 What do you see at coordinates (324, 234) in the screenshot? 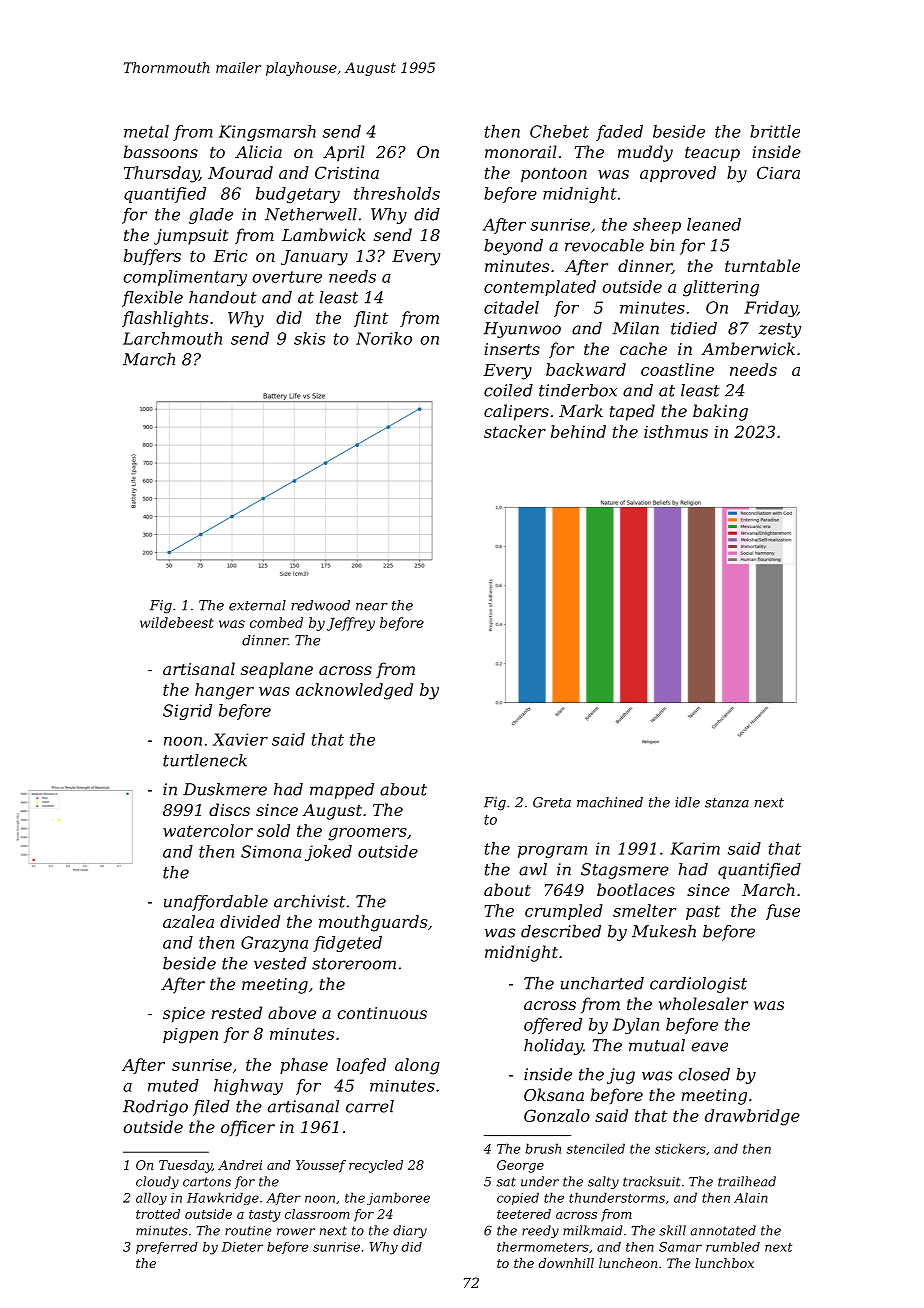
I see `Lambwick` at bounding box center [324, 234].
